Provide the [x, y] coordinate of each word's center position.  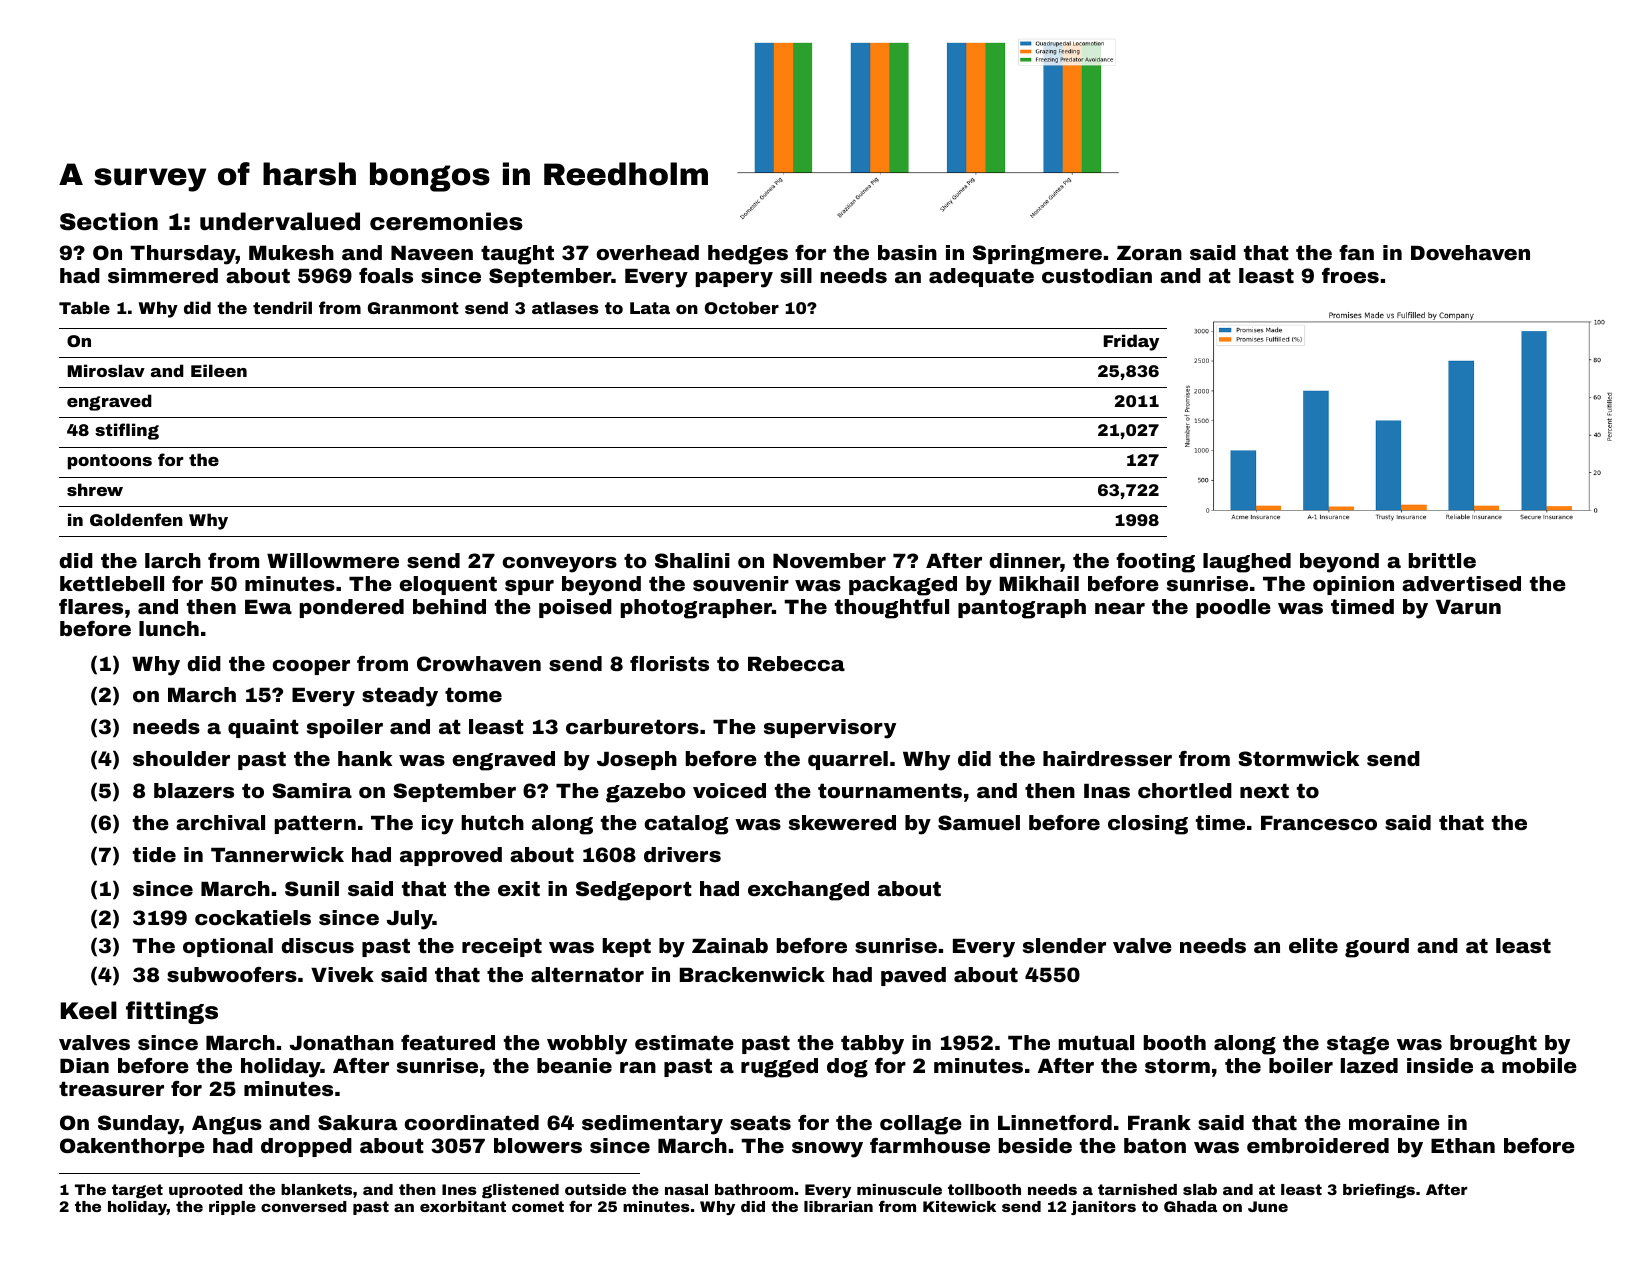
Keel [89, 1010]
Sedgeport [634, 891]
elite [1313, 945]
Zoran [1149, 253]
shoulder [181, 758]
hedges [748, 255]
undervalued [280, 221]
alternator [587, 974]
